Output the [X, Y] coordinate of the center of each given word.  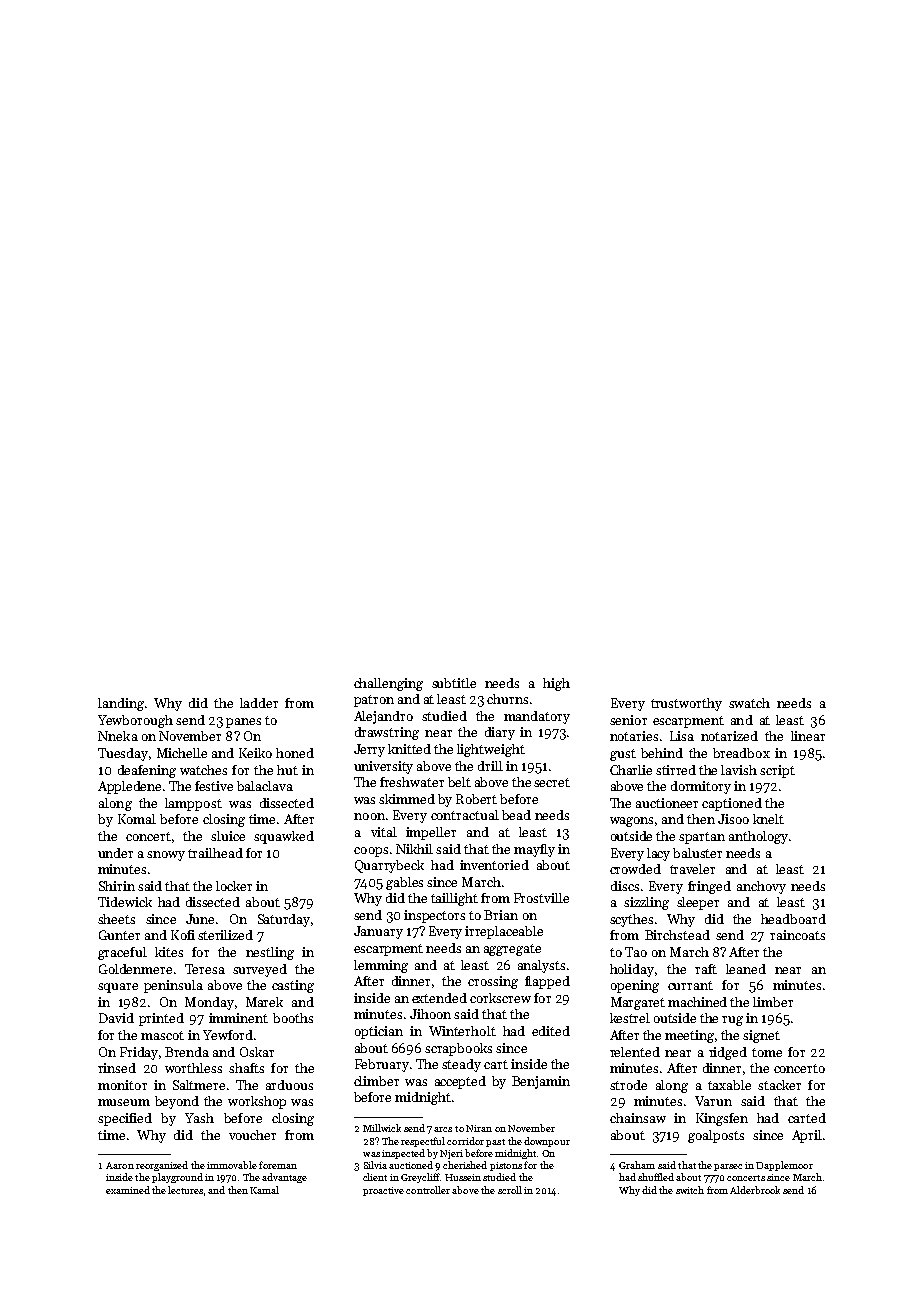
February [382, 1065]
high [556, 684]
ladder [259, 703]
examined [128, 1190]
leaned [746, 969]
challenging [388, 684]
